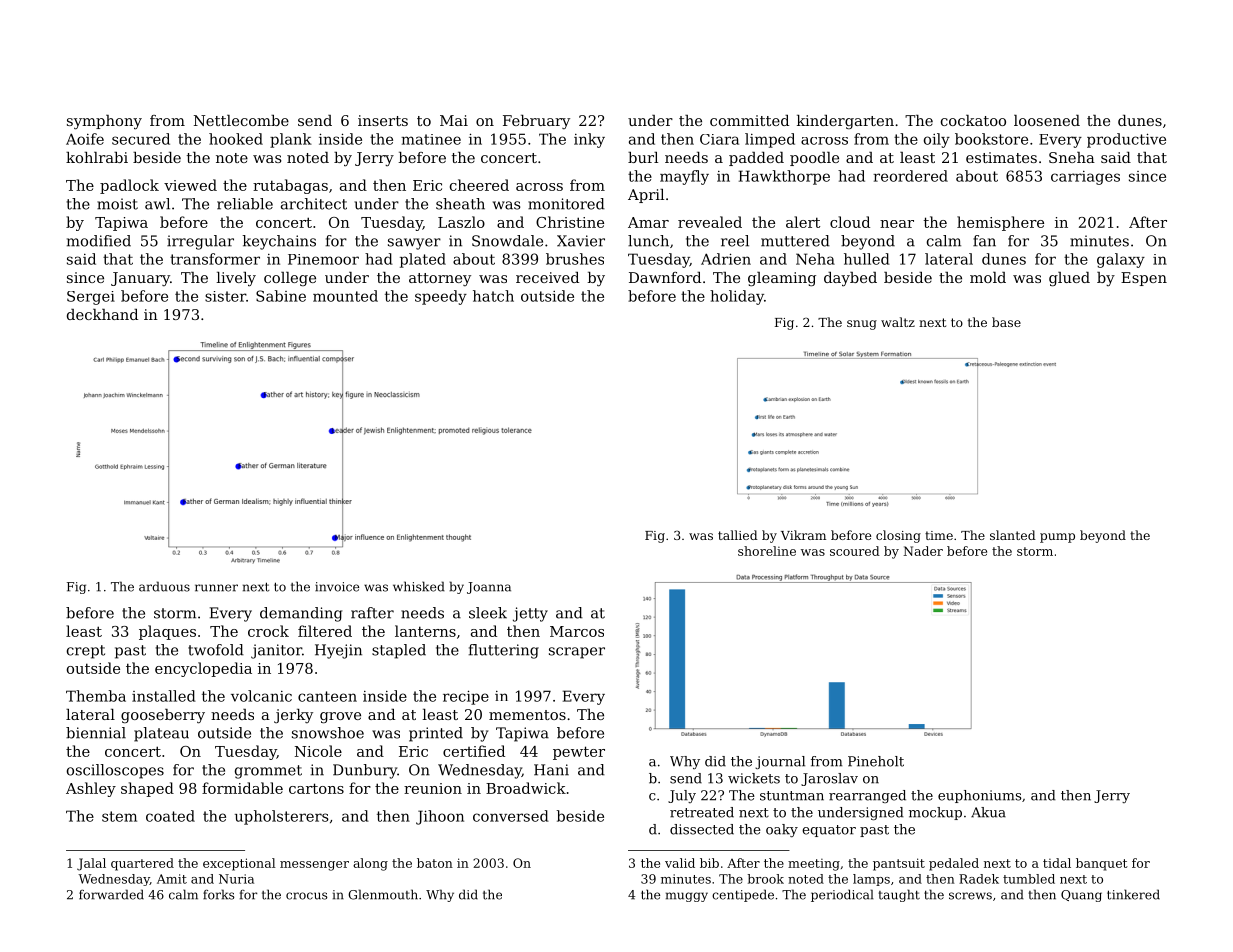  What do you see at coordinates (164, 586) in the screenshot?
I see `arduous` at bounding box center [164, 586].
